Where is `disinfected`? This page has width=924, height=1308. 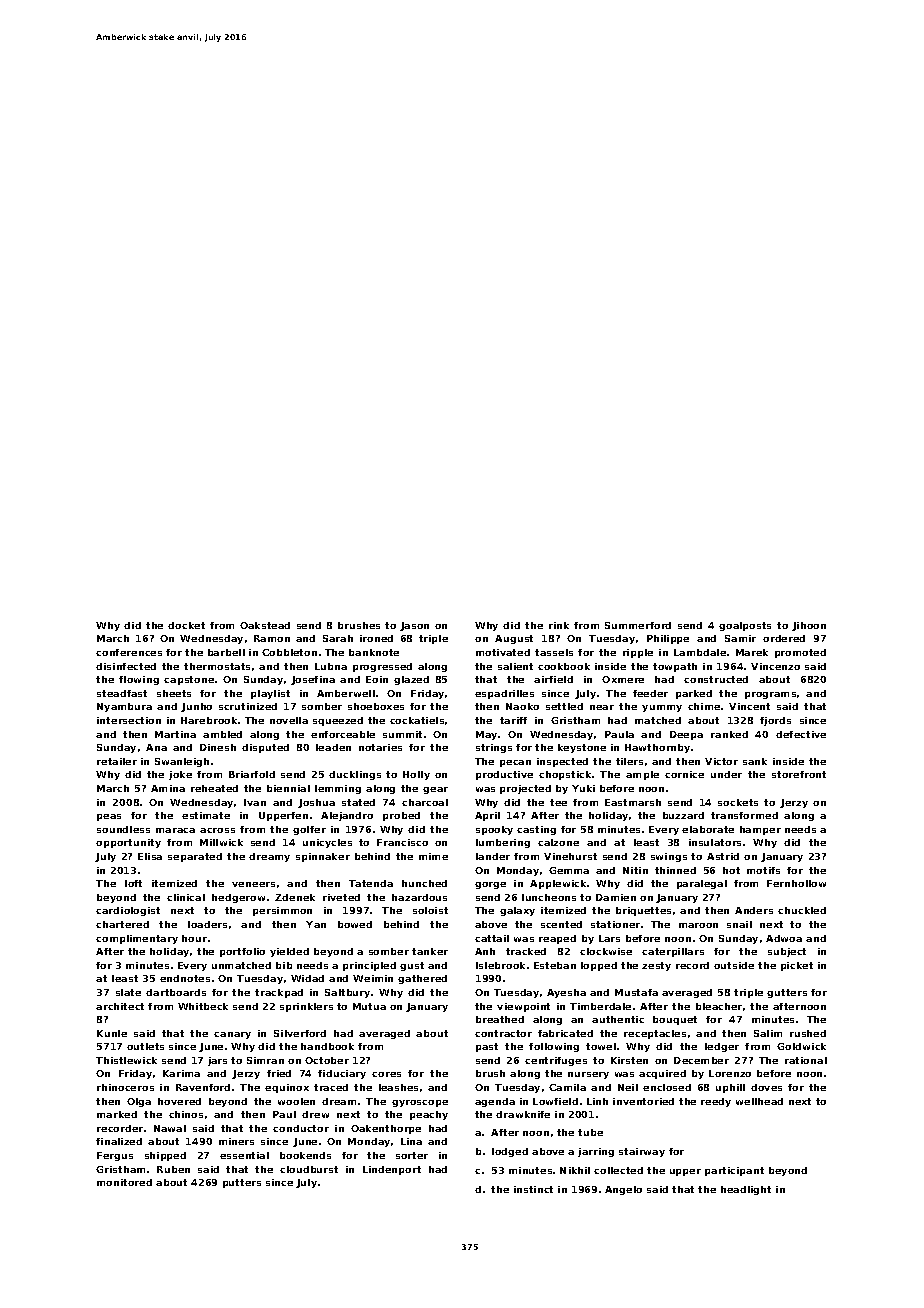
disinfected is located at coordinates (126, 666).
